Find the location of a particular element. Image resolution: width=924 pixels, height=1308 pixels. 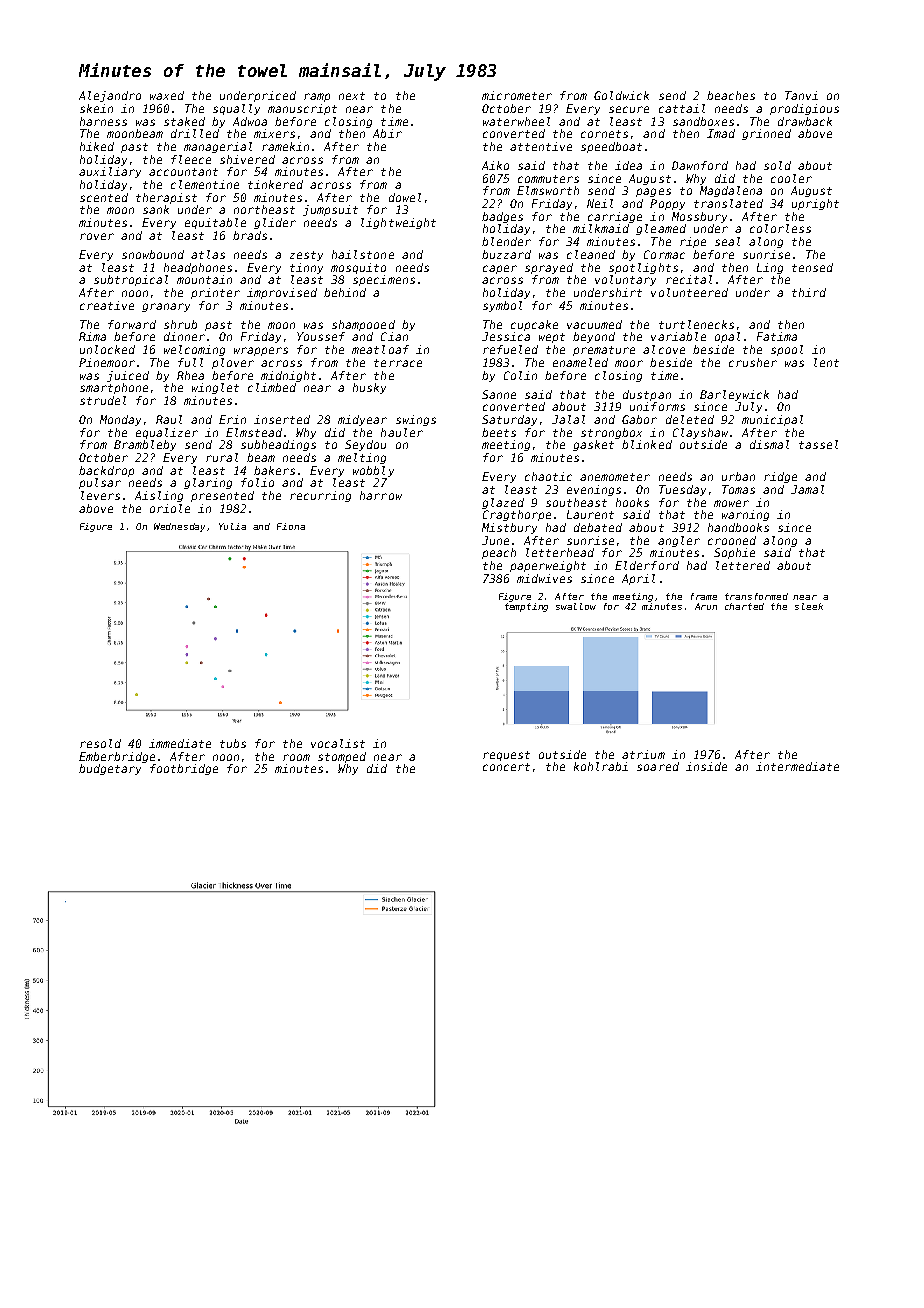

ramp is located at coordinates (317, 97).
